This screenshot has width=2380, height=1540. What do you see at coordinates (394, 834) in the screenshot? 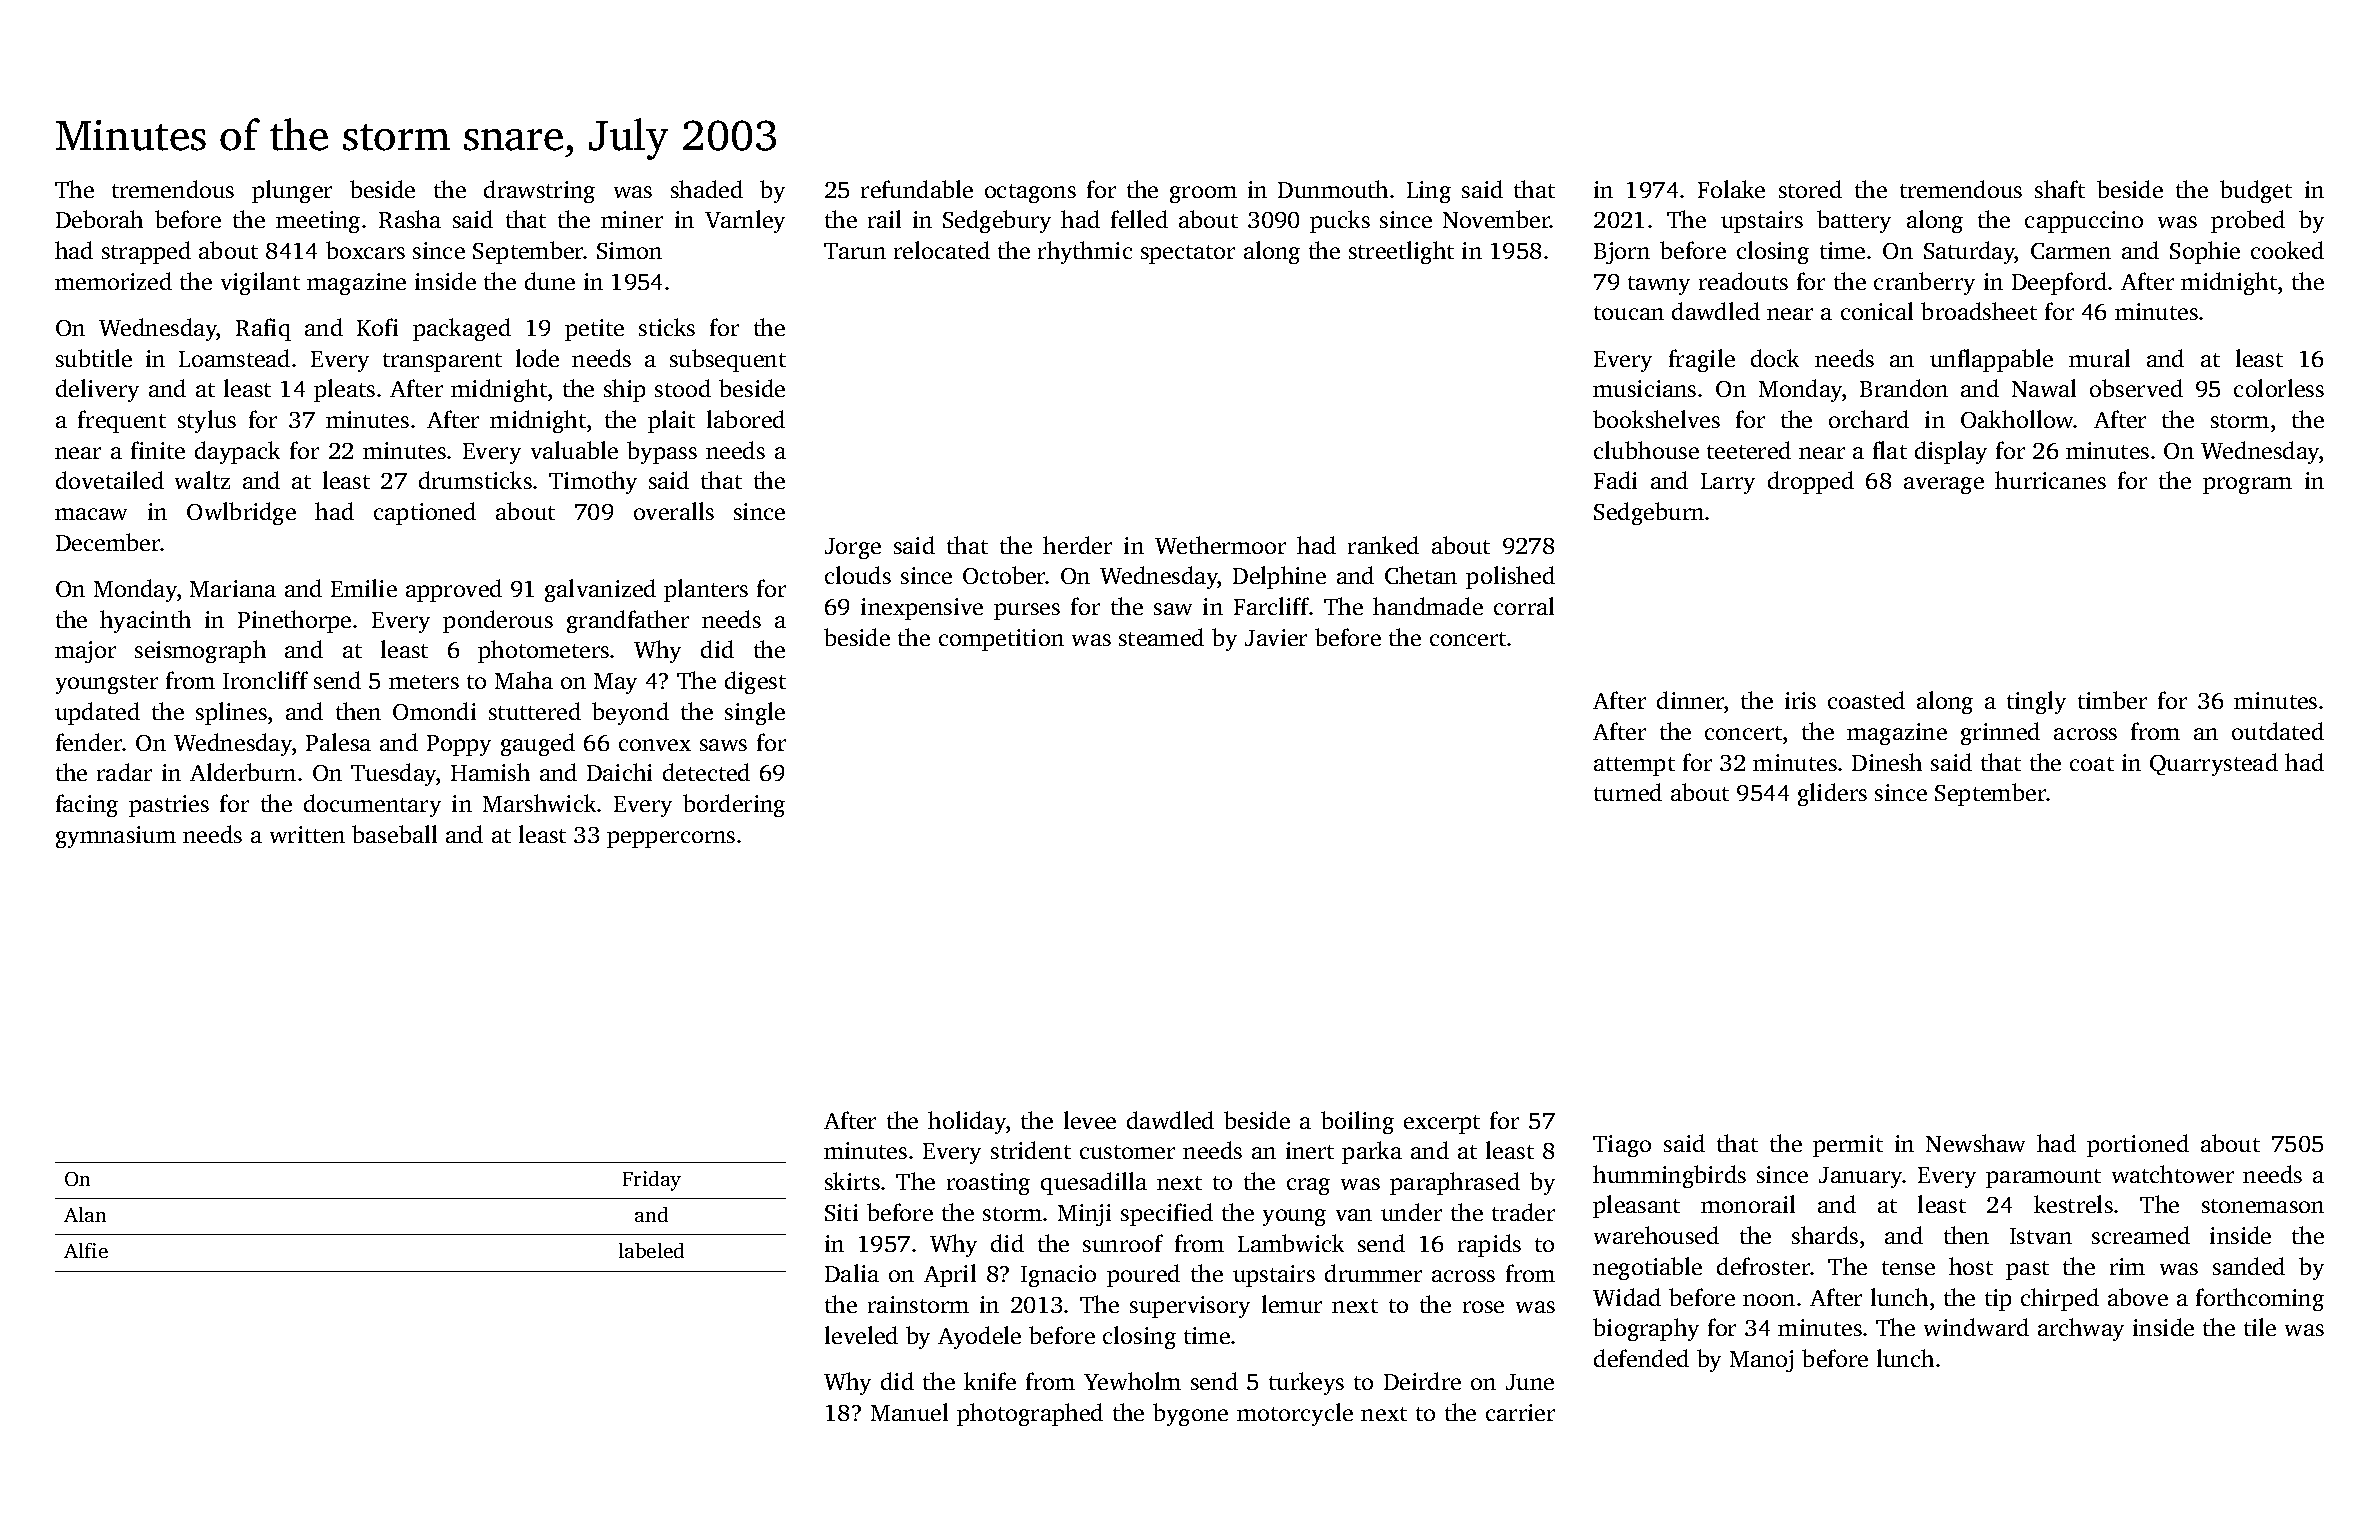
I see `baseball` at bounding box center [394, 834].
